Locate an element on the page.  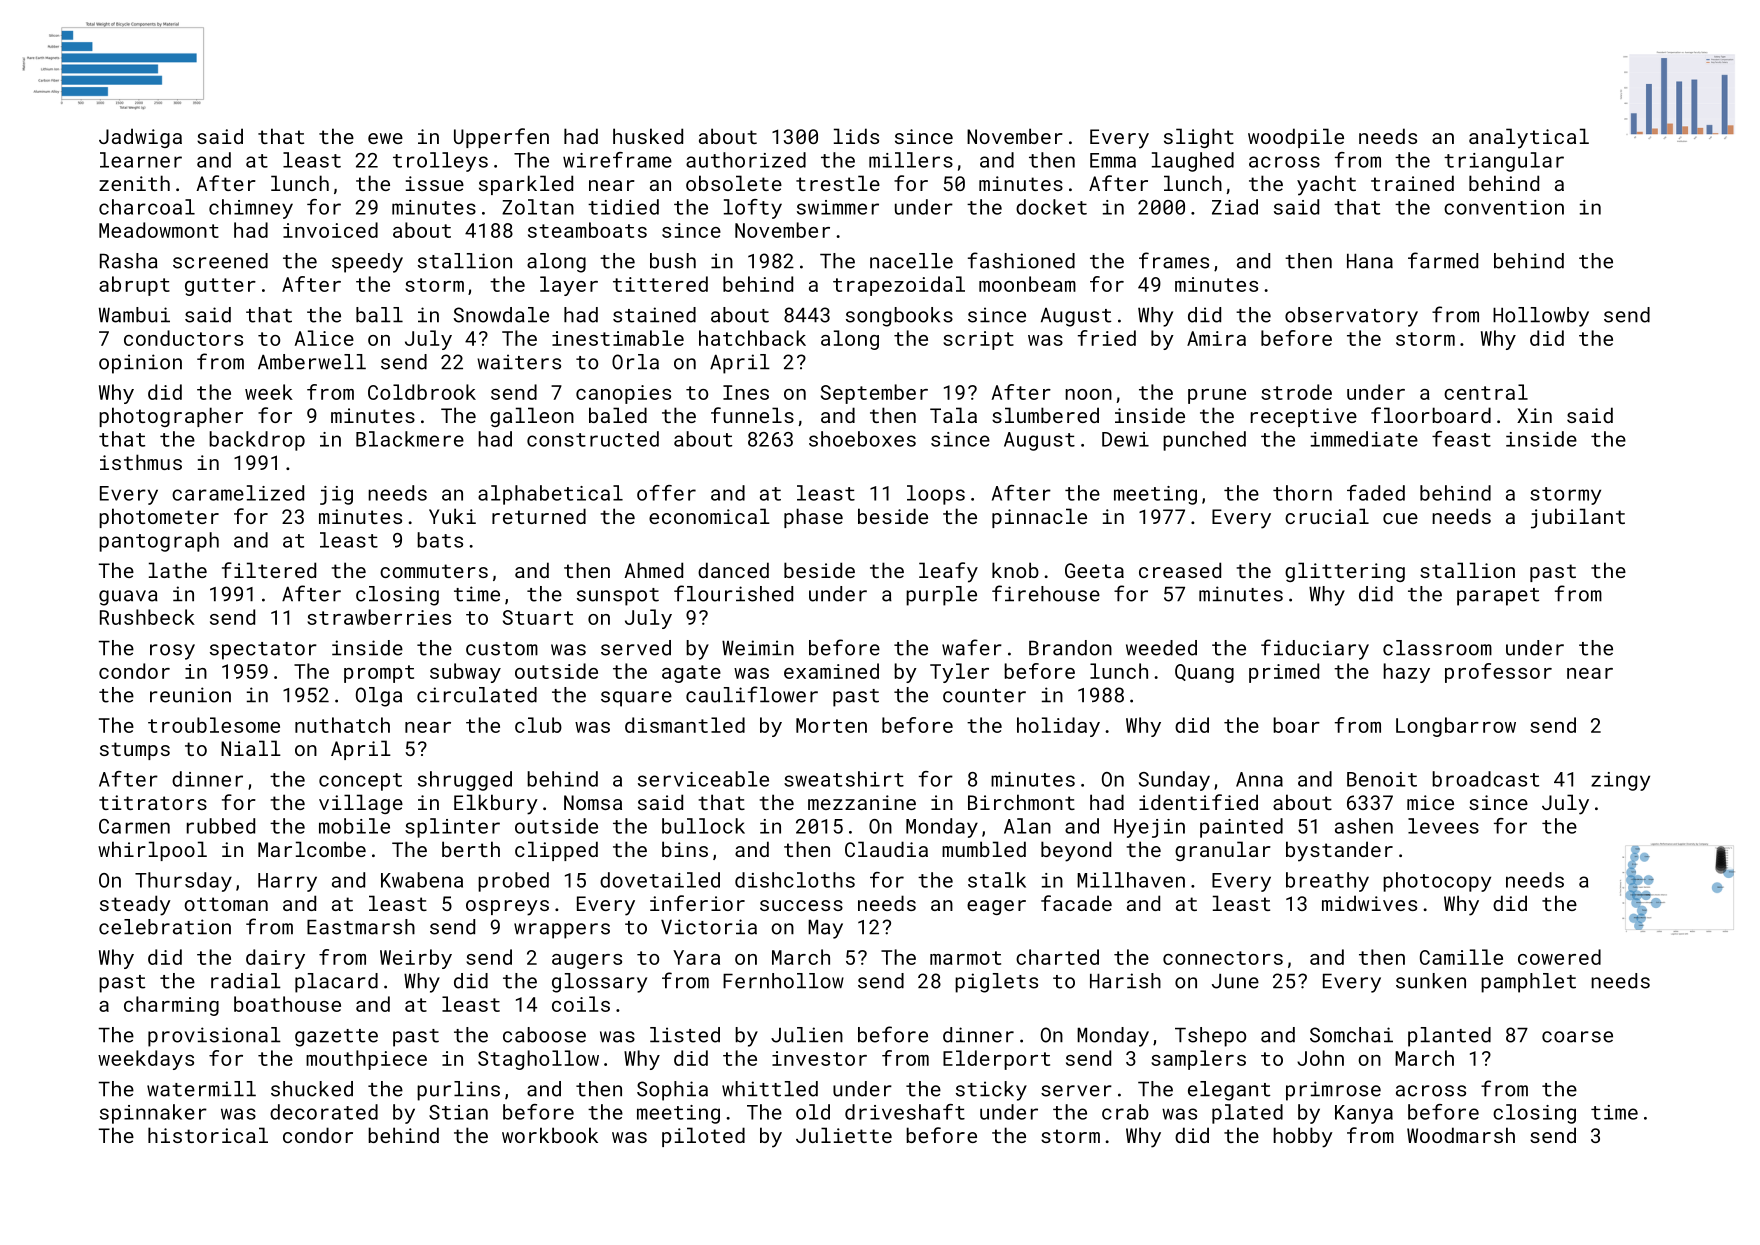
historical is located at coordinates (208, 1135).
